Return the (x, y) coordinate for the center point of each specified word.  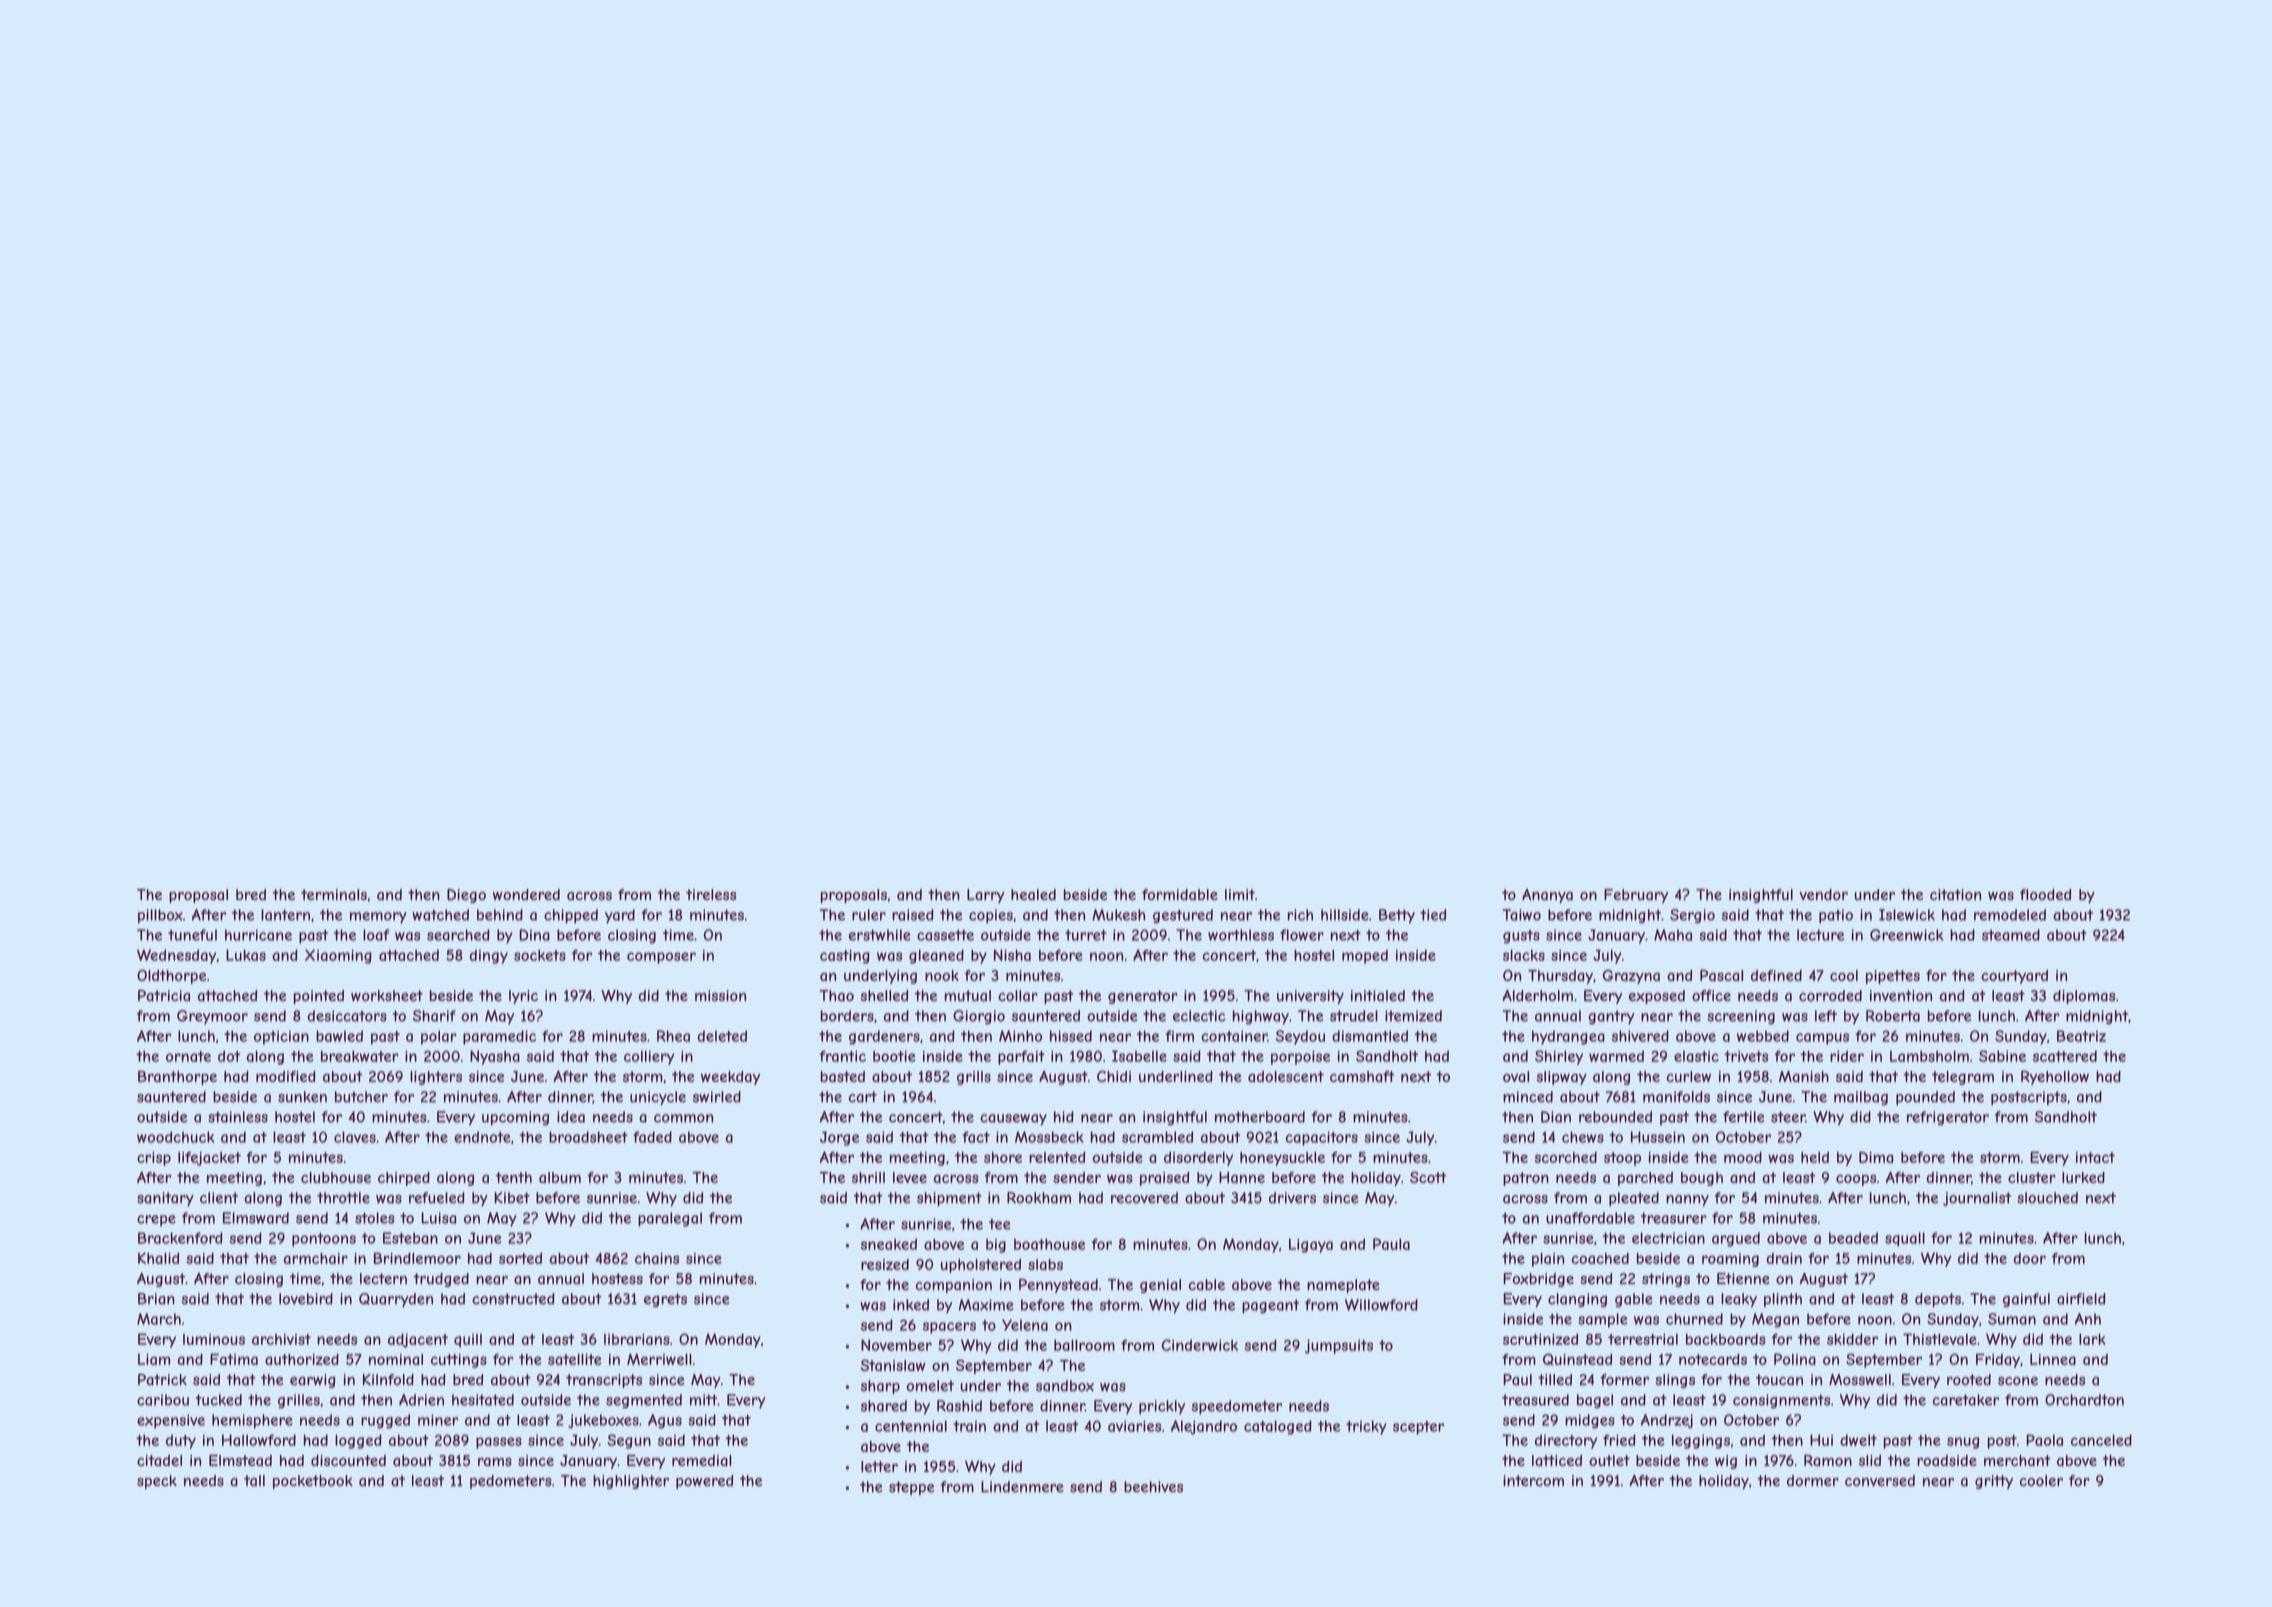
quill (468, 1340)
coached (1600, 1258)
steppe (911, 1488)
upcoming (515, 1118)
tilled (1555, 1379)
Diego (466, 896)
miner (438, 1420)
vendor (1824, 894)
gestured (1183, 916)
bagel (1595, 1401)
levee (910, 1177)
